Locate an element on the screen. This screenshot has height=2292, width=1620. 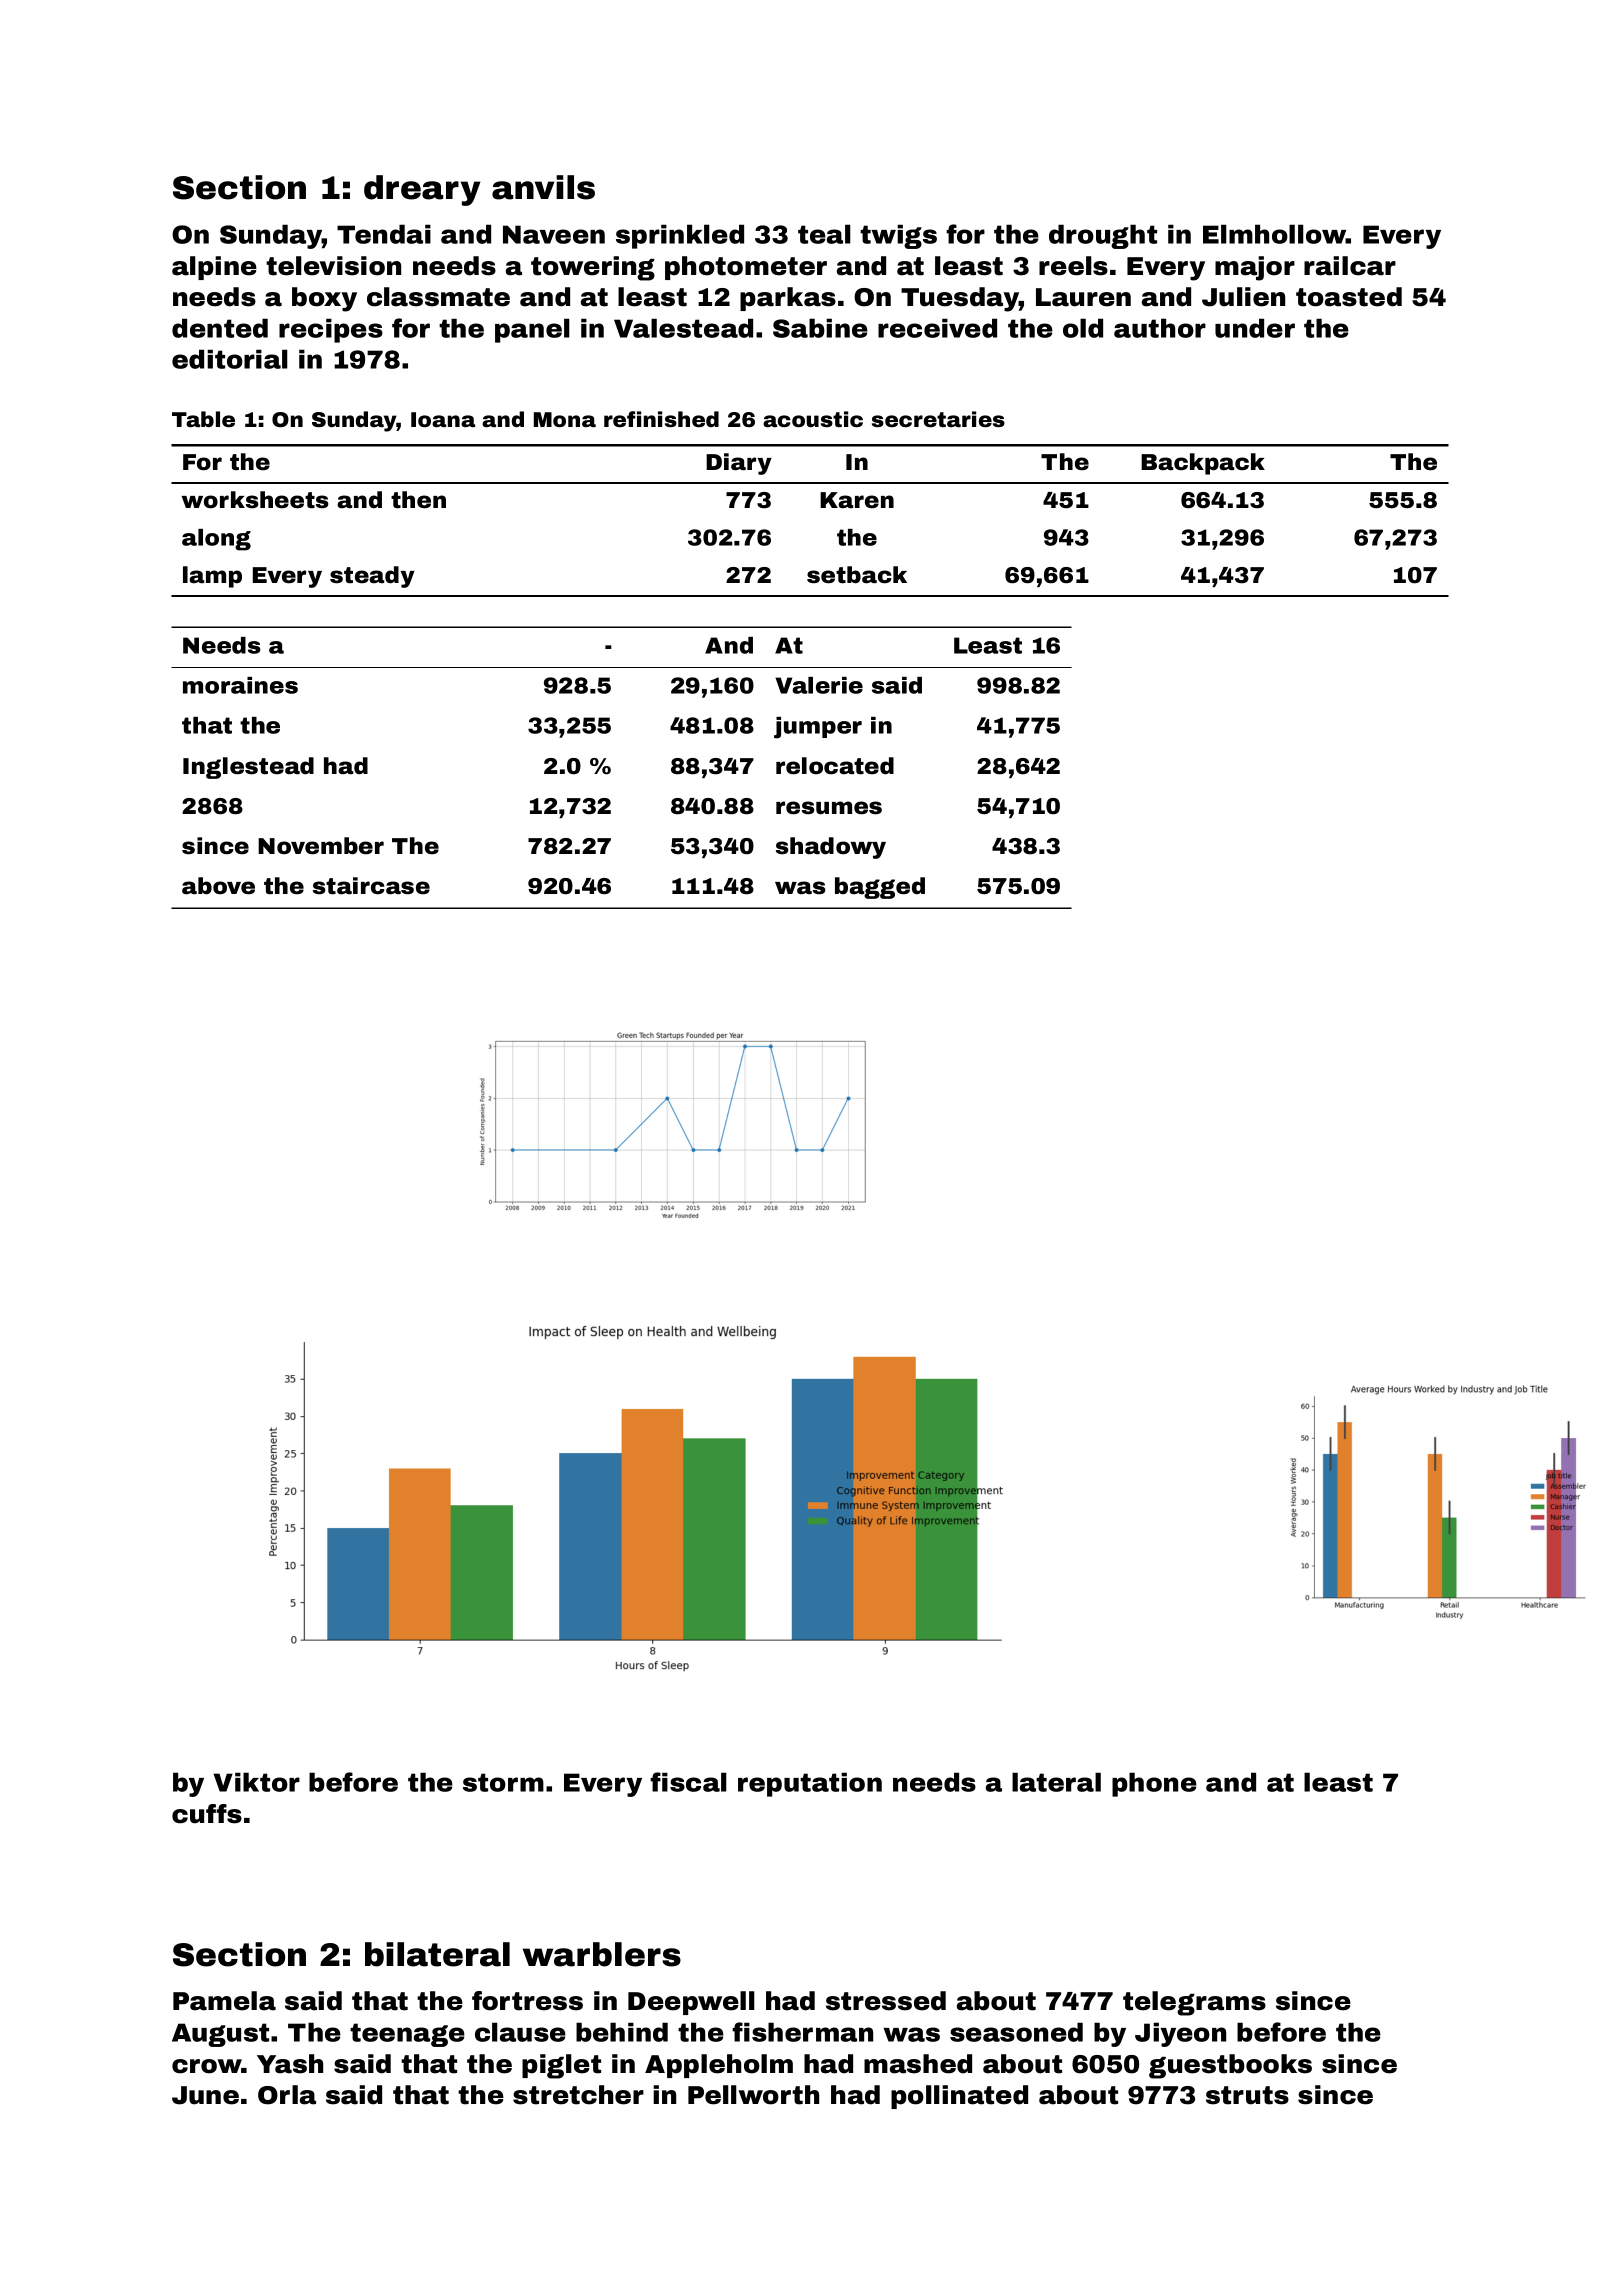
storm is located at coordinates (503, 1782).
